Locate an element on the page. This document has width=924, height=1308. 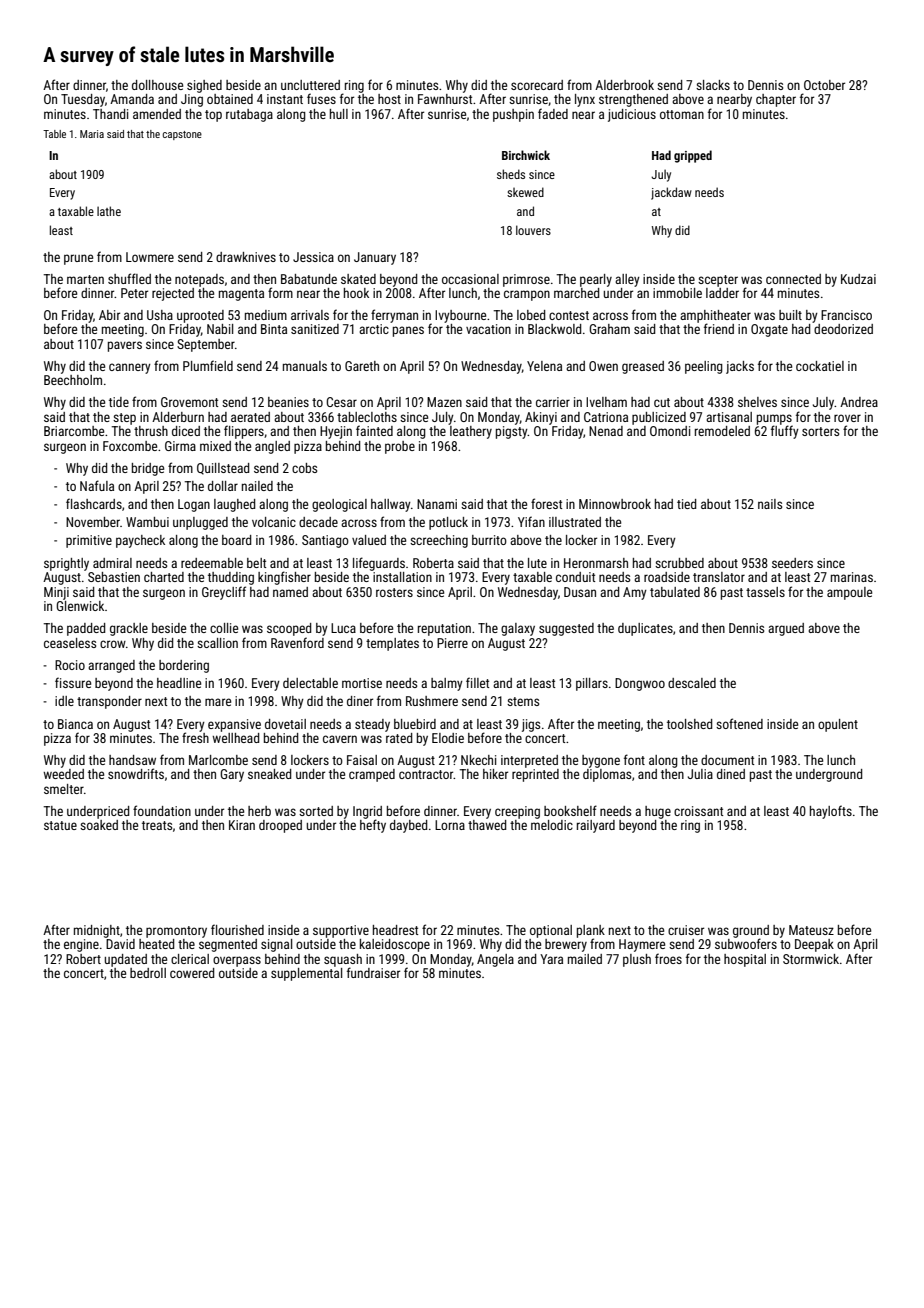
October is located at coordinates (824, 85).
